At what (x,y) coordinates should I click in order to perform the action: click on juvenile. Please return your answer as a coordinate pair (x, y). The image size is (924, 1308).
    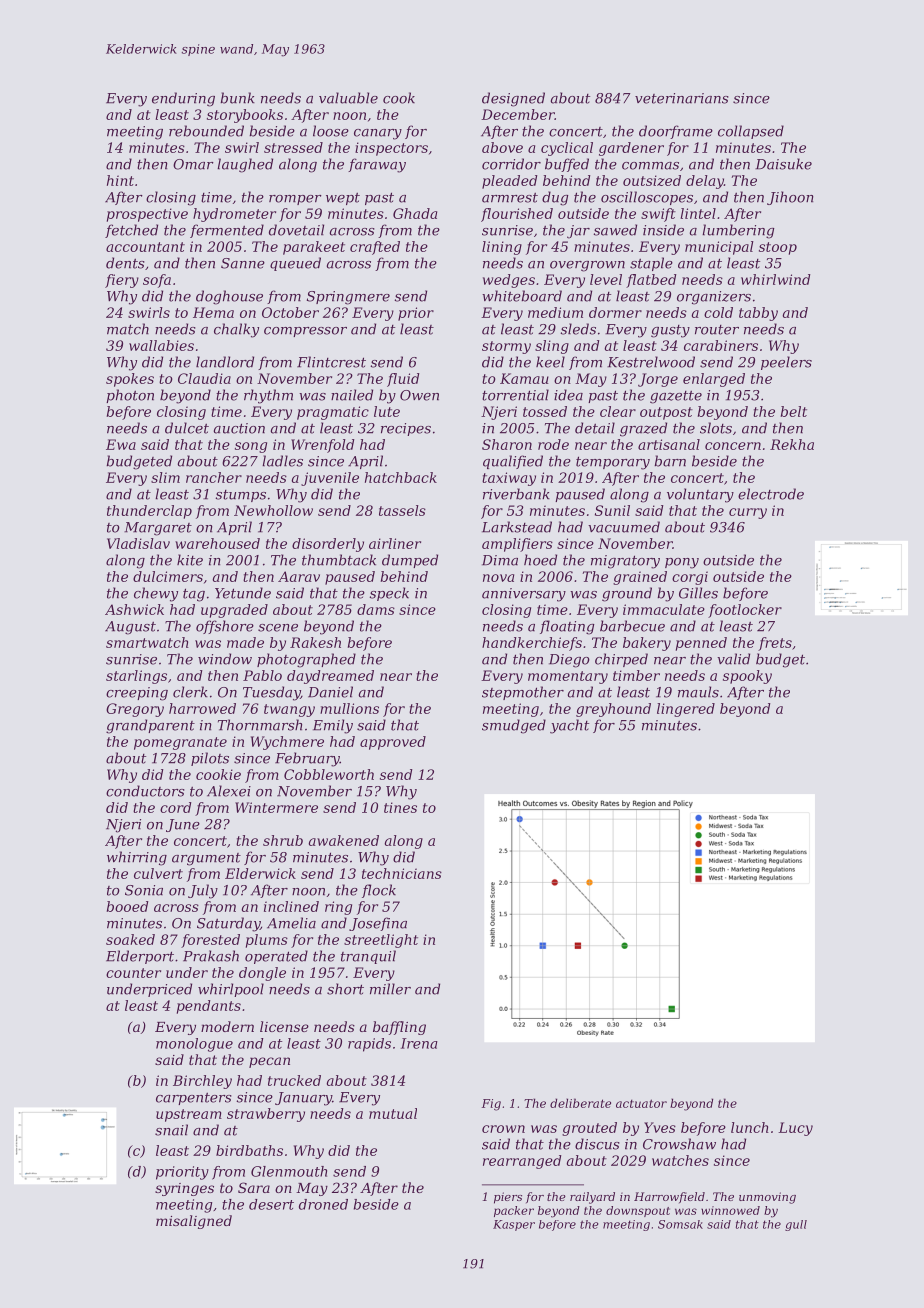
    Looking at the image, I should click on (330, 479).
